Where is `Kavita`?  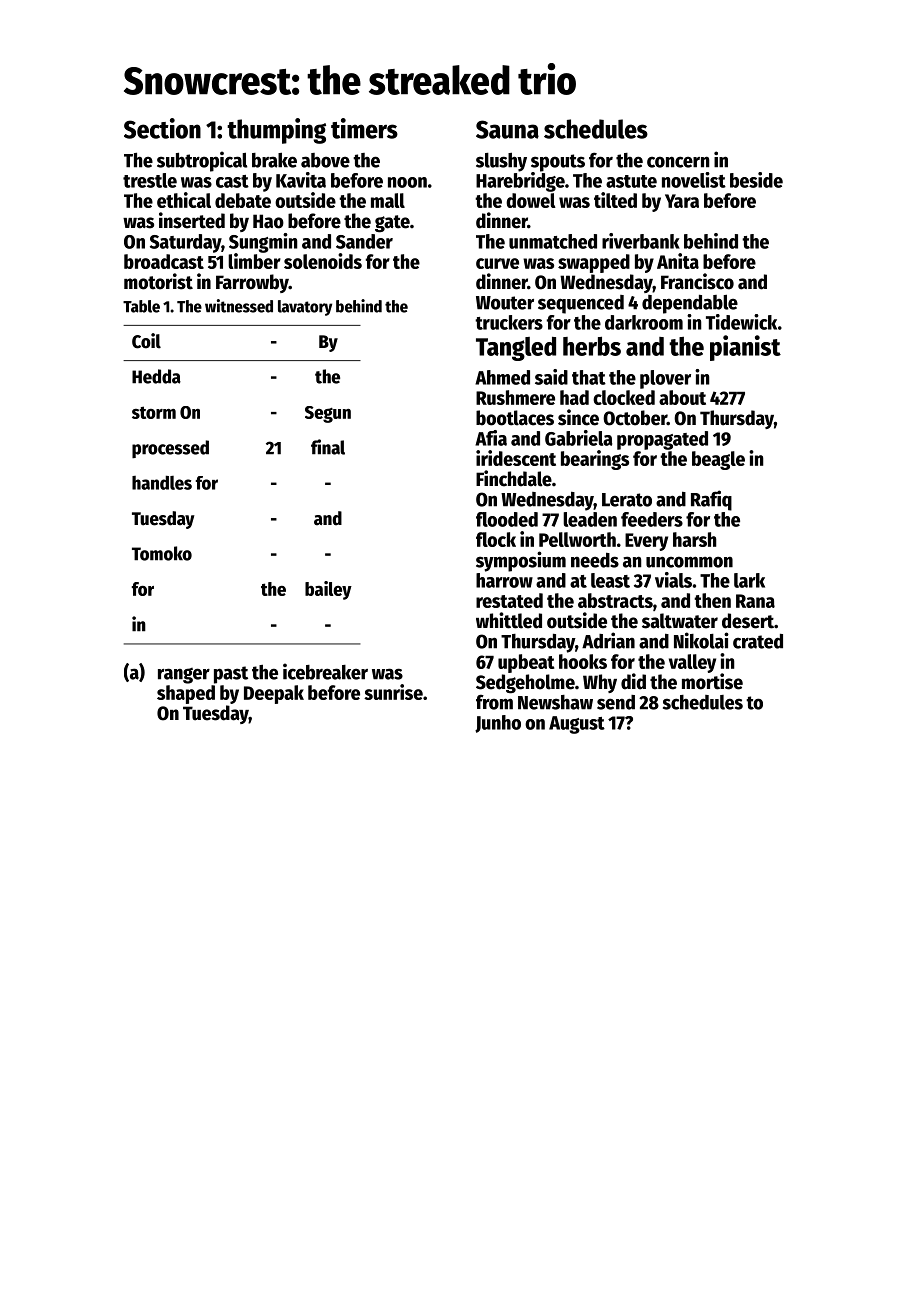
Kavita is located at coordinates (301, 180).
